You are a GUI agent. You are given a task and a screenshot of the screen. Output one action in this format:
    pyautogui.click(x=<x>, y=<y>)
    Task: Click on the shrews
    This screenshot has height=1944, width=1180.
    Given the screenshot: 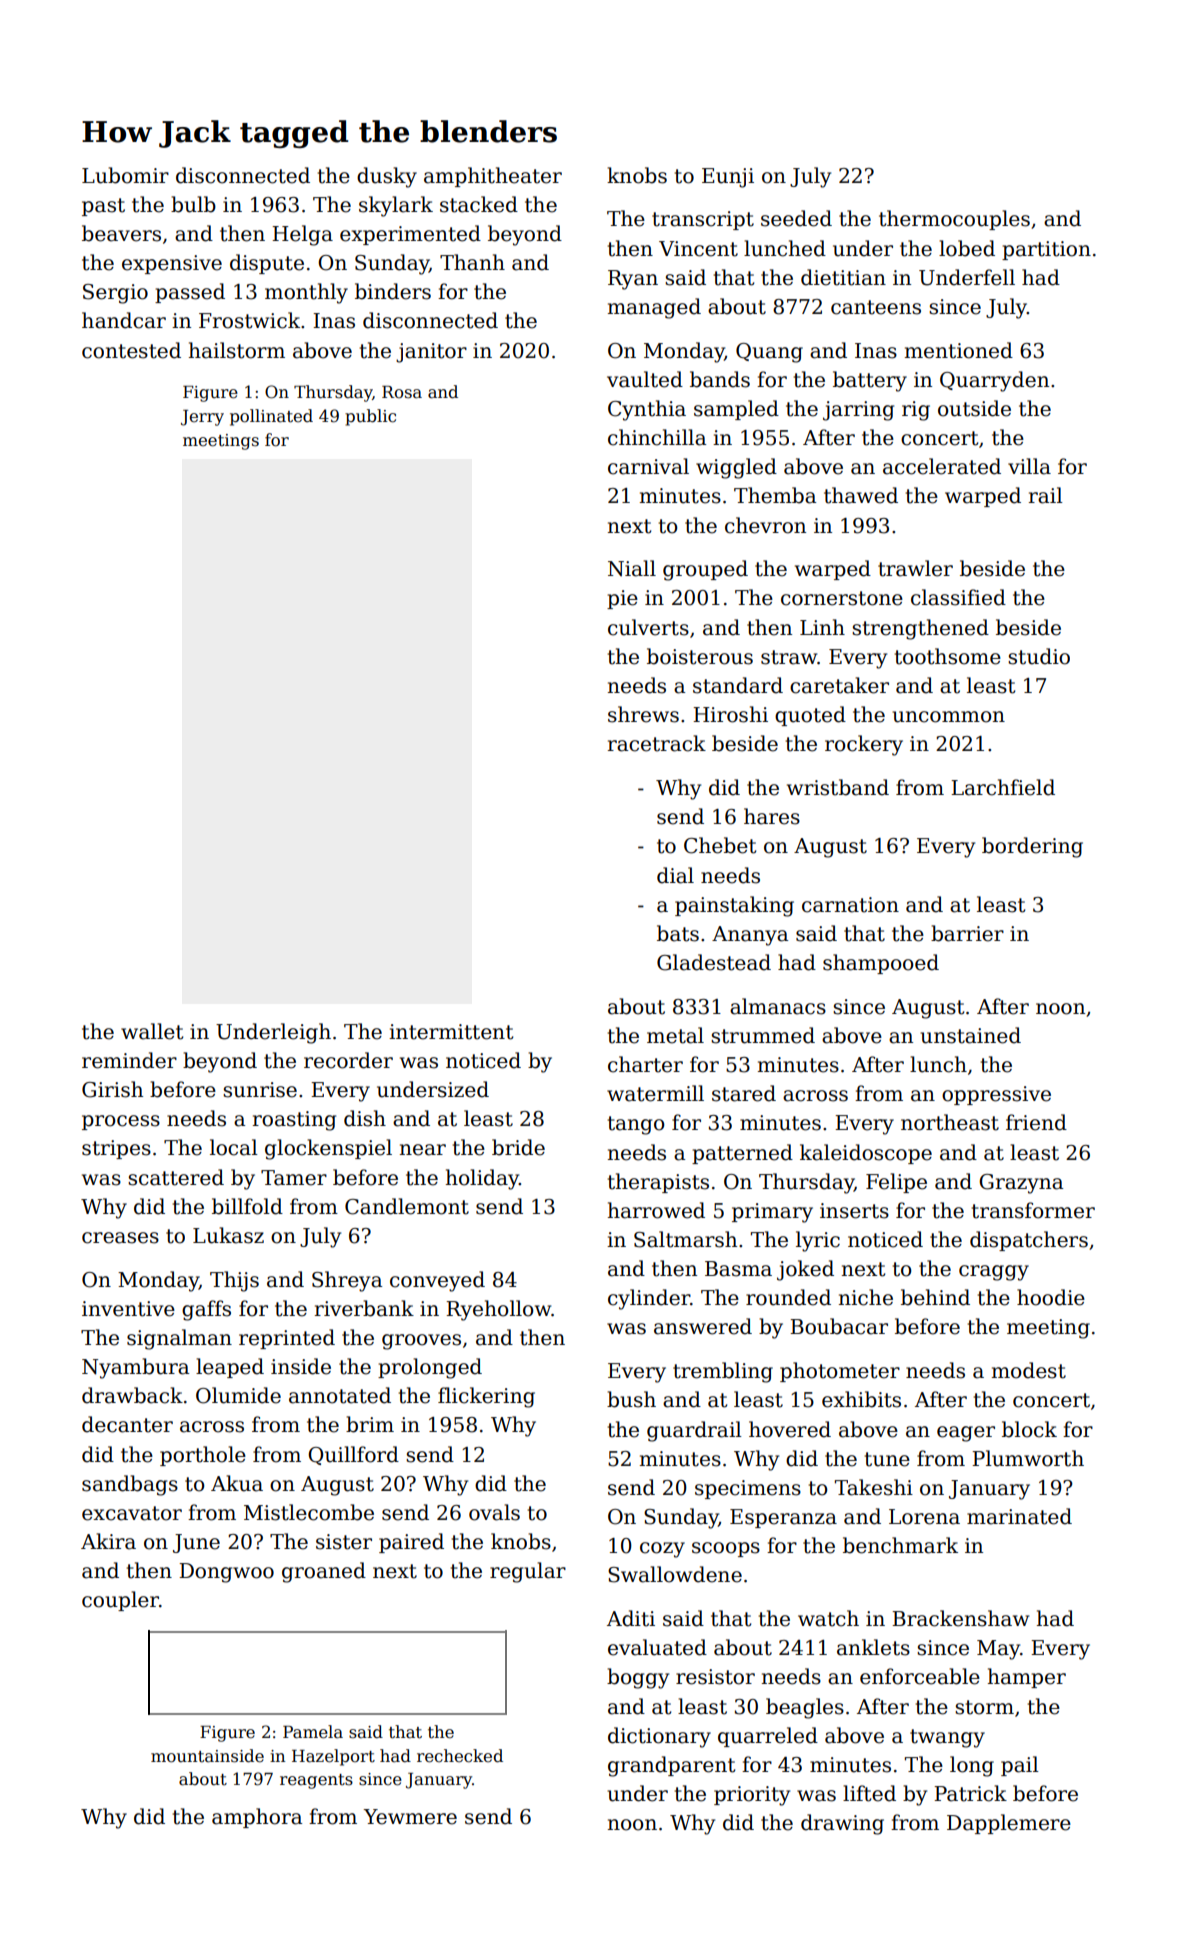 What is the action you would take?
    pyautogui.click(x=643, y=714)
